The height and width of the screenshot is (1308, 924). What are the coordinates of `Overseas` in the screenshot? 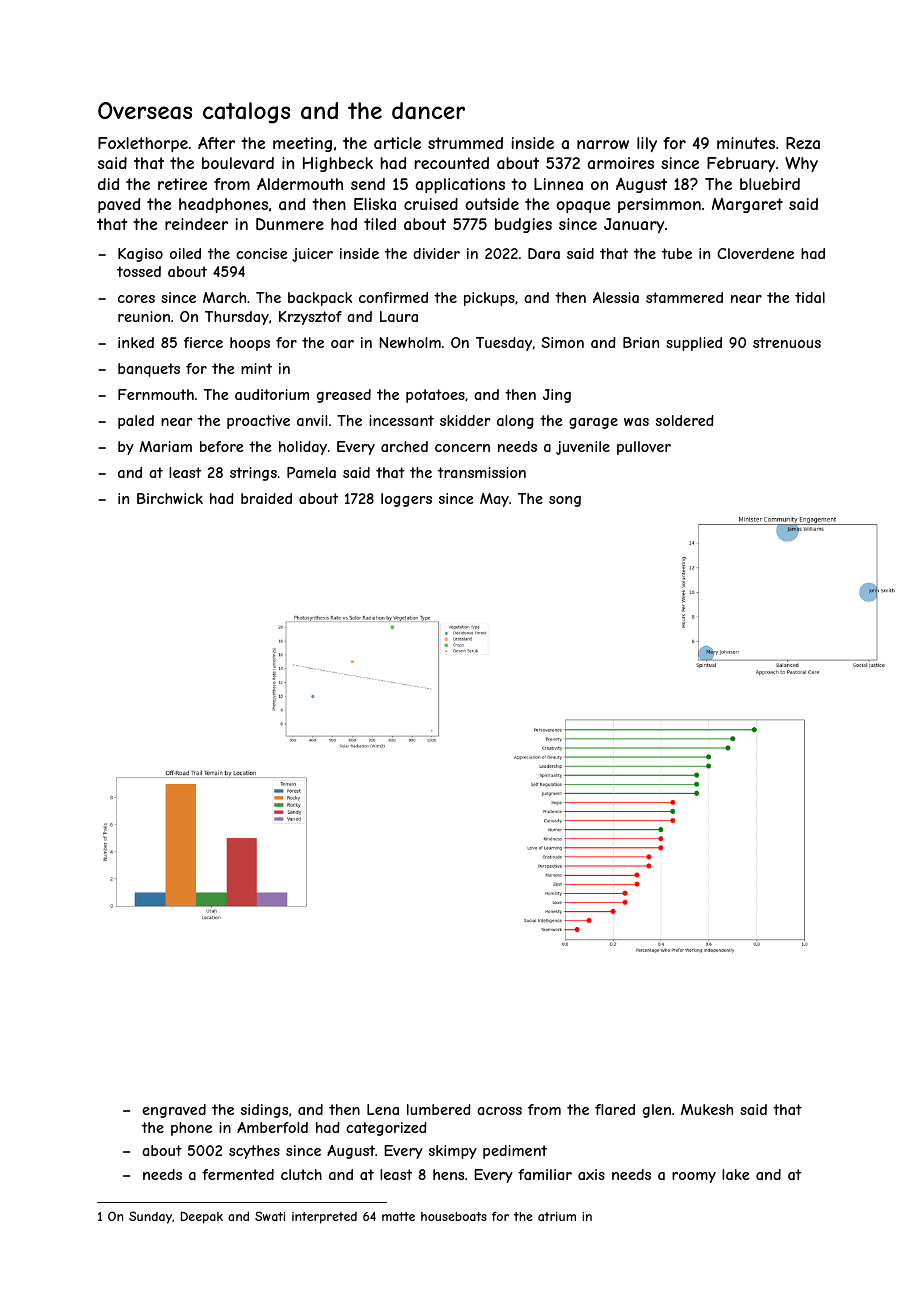 It's located at (145, 111).
